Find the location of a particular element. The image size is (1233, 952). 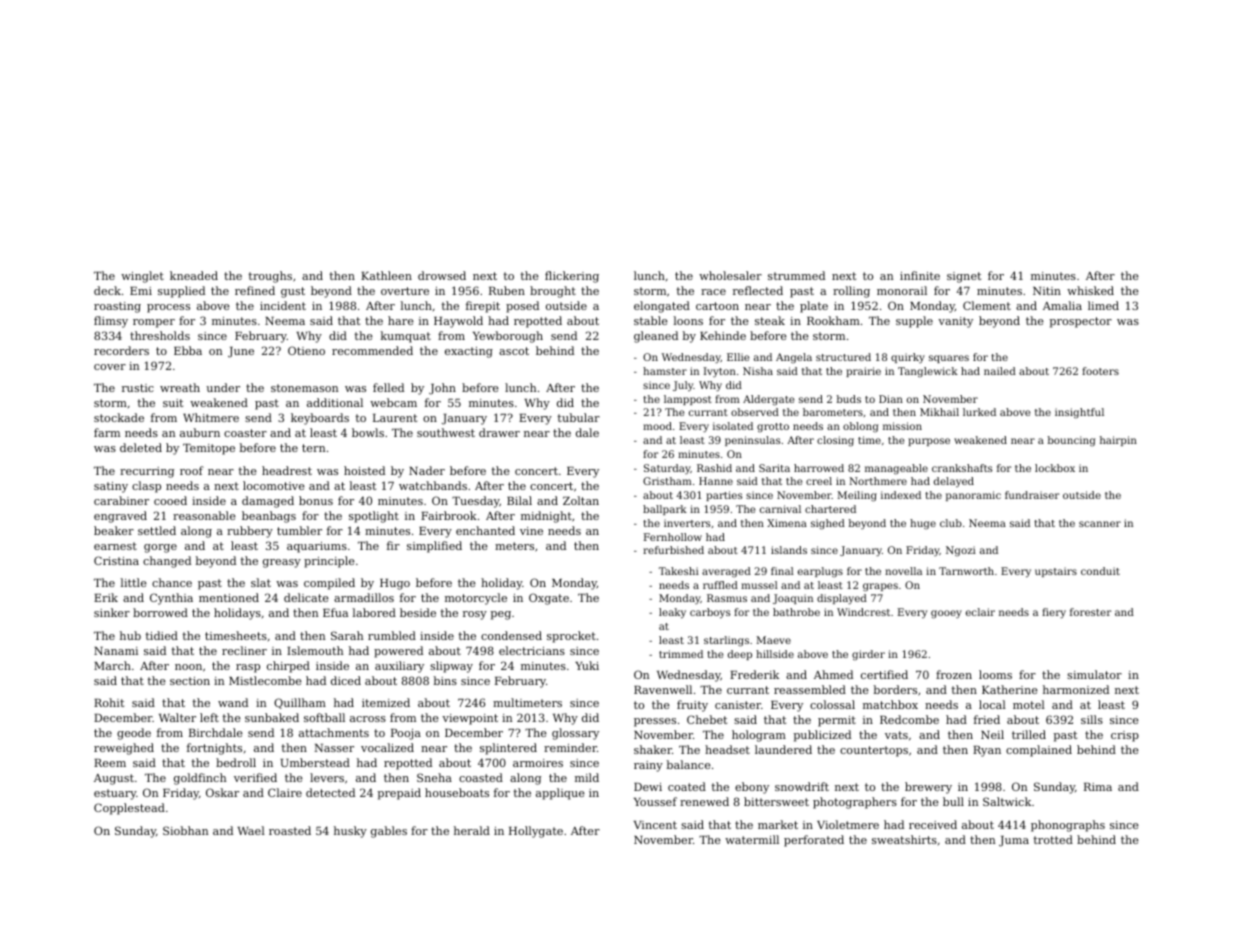

husky is located at coordinates (350, 832).
